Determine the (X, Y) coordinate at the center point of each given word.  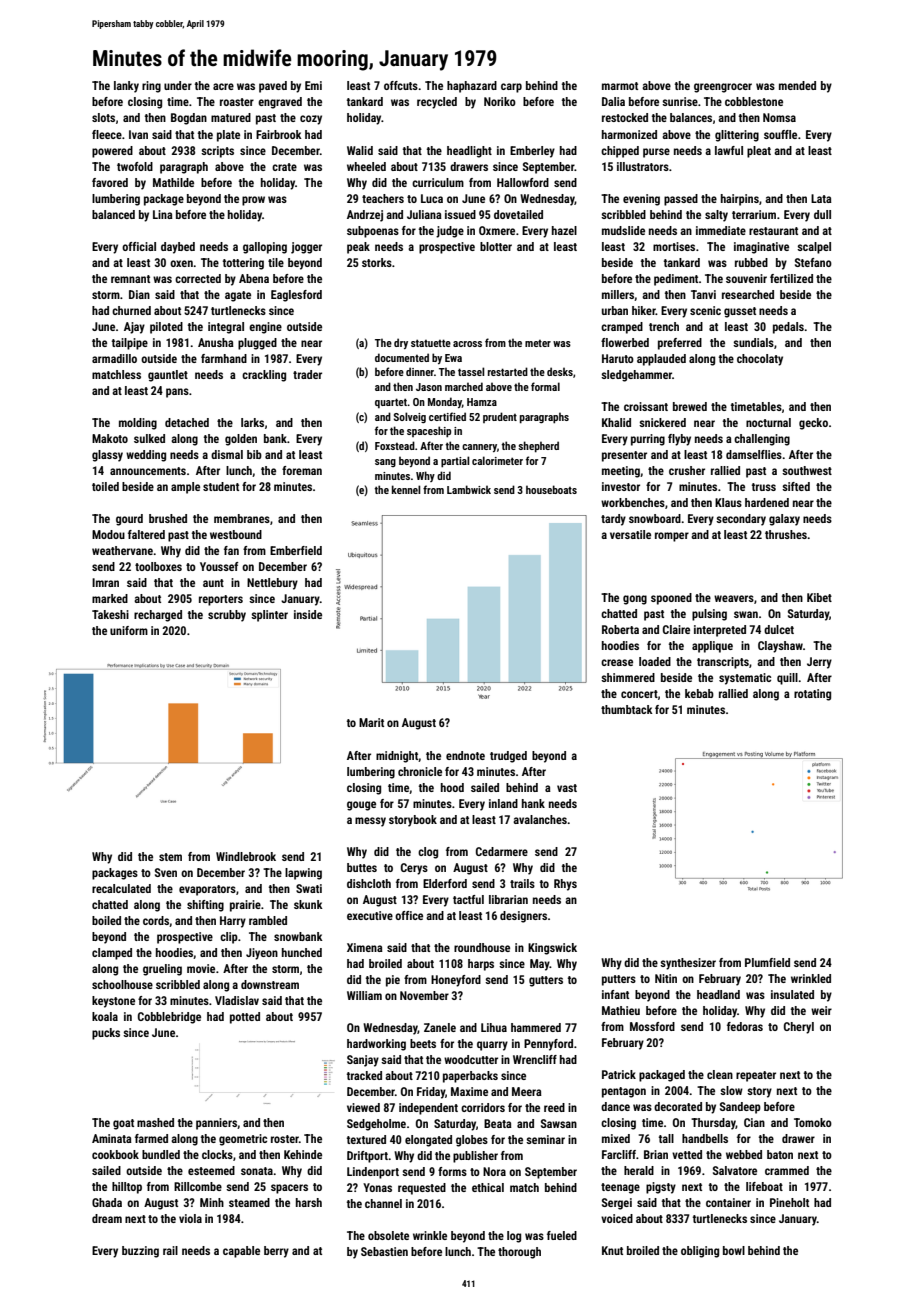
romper (672, 537)
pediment (676, 280)
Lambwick (469, 489)
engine (265, 328)
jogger (306, 248)
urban (615, 310)
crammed (787, 1170)
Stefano (813, 262)
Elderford (445, 883)
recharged (158, 616)
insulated (792, 994)
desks (560, 371)
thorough (519, 1253)
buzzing (140, 1252)
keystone (113, 1002)
